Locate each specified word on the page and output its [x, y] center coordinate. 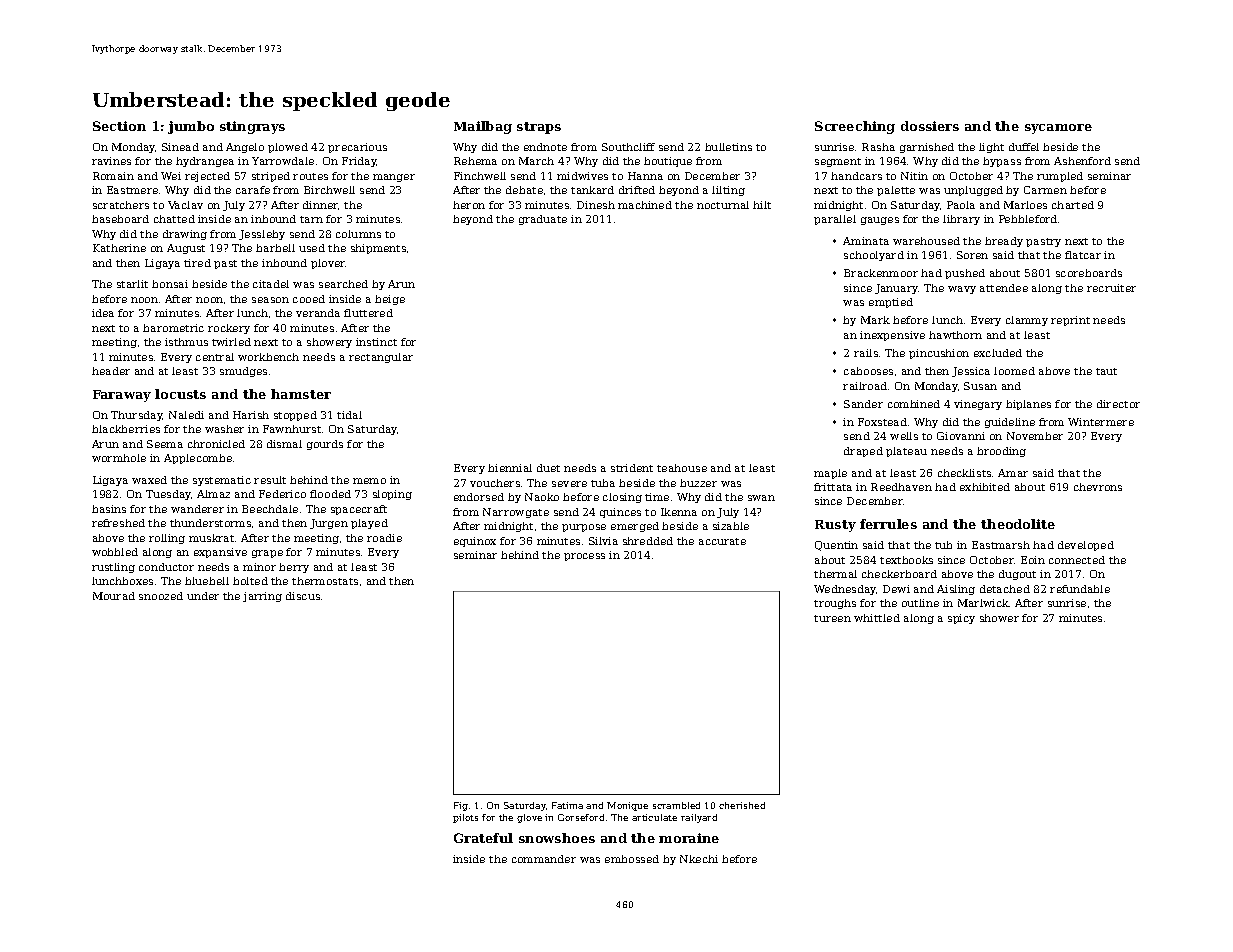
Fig [461, 806]
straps [539, 128]
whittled [877, 618]
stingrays [252, 127]
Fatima [567, 805]
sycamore [1058, 129]
